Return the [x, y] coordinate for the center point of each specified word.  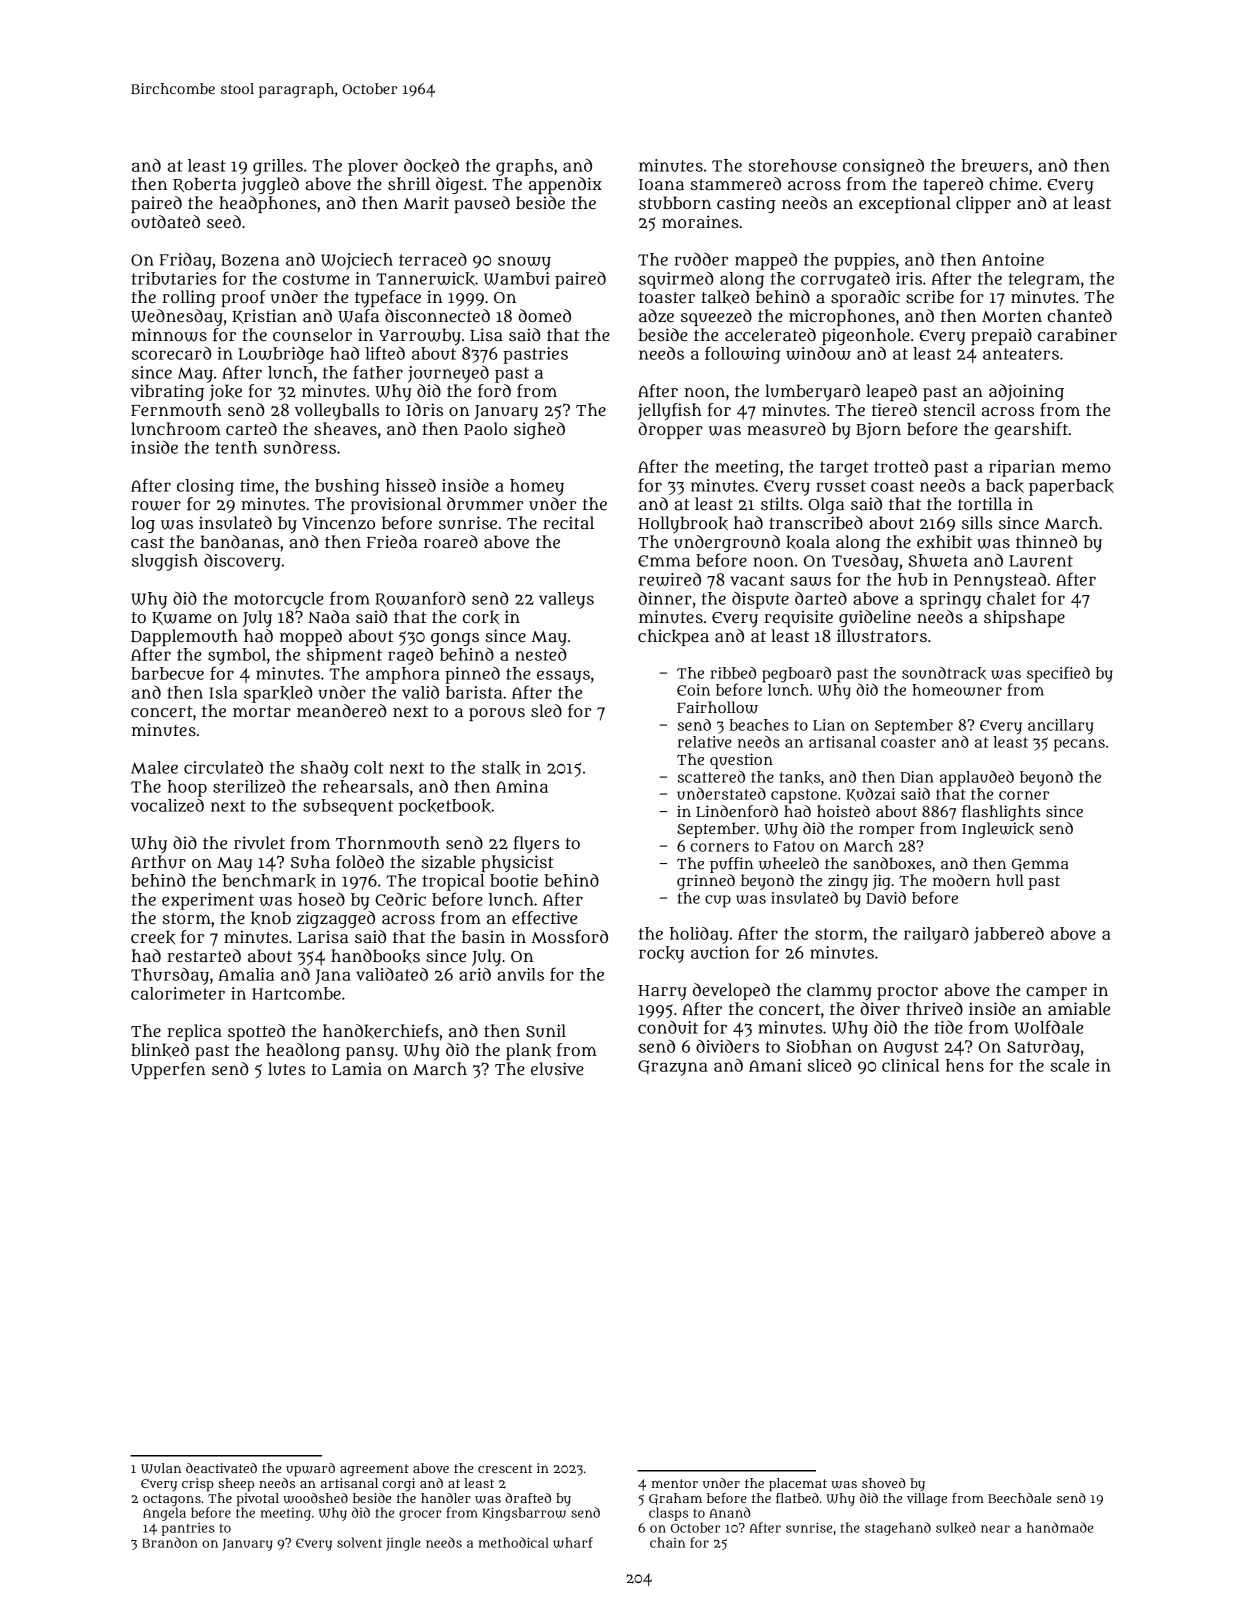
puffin [731, 865]
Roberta [205, 184]
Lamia [357, 1069]
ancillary [1061, 727]
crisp [198, 1485]
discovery [242, 562]
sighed [539, 430]
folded [360, 862]
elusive [557, 1069]
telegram [1044, 280]
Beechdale [1019, 1498]
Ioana [661, 184]
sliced [830, 1065]
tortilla [985, 503]
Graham [675, 1499]
